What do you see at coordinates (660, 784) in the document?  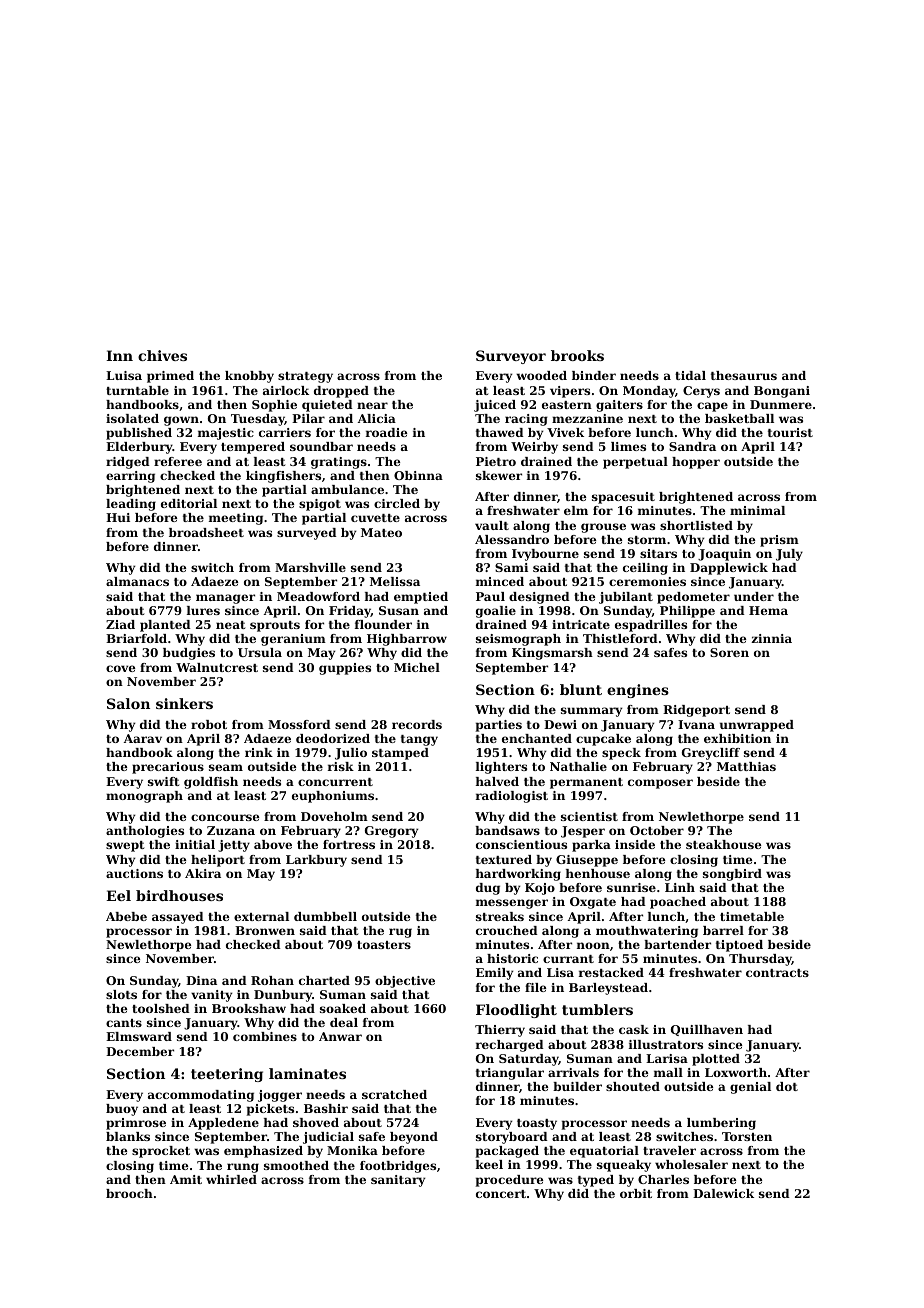 I see `composer` at bounding box center [660, 784].
